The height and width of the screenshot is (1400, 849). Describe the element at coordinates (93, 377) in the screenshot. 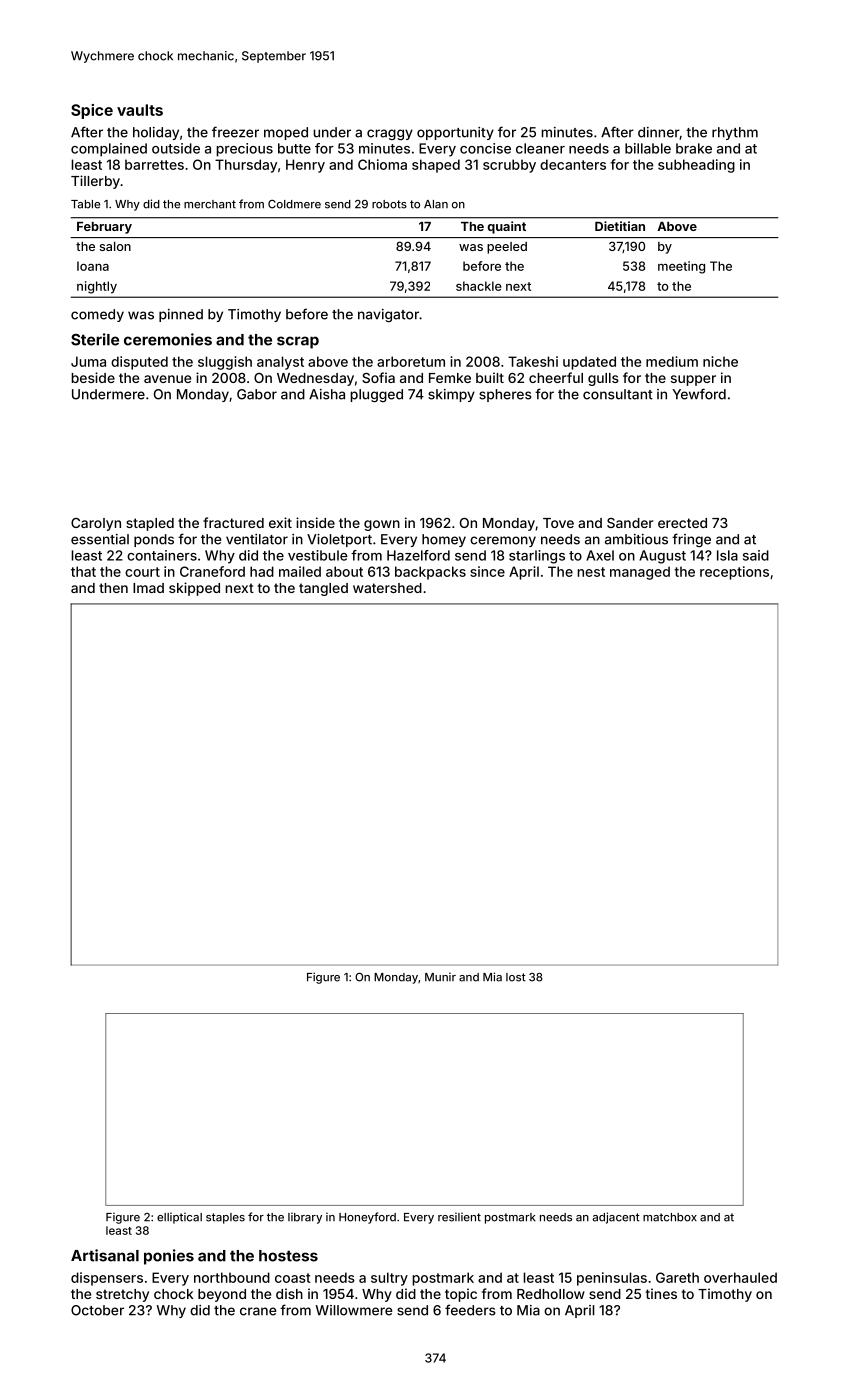

I see `beside` at that location.
